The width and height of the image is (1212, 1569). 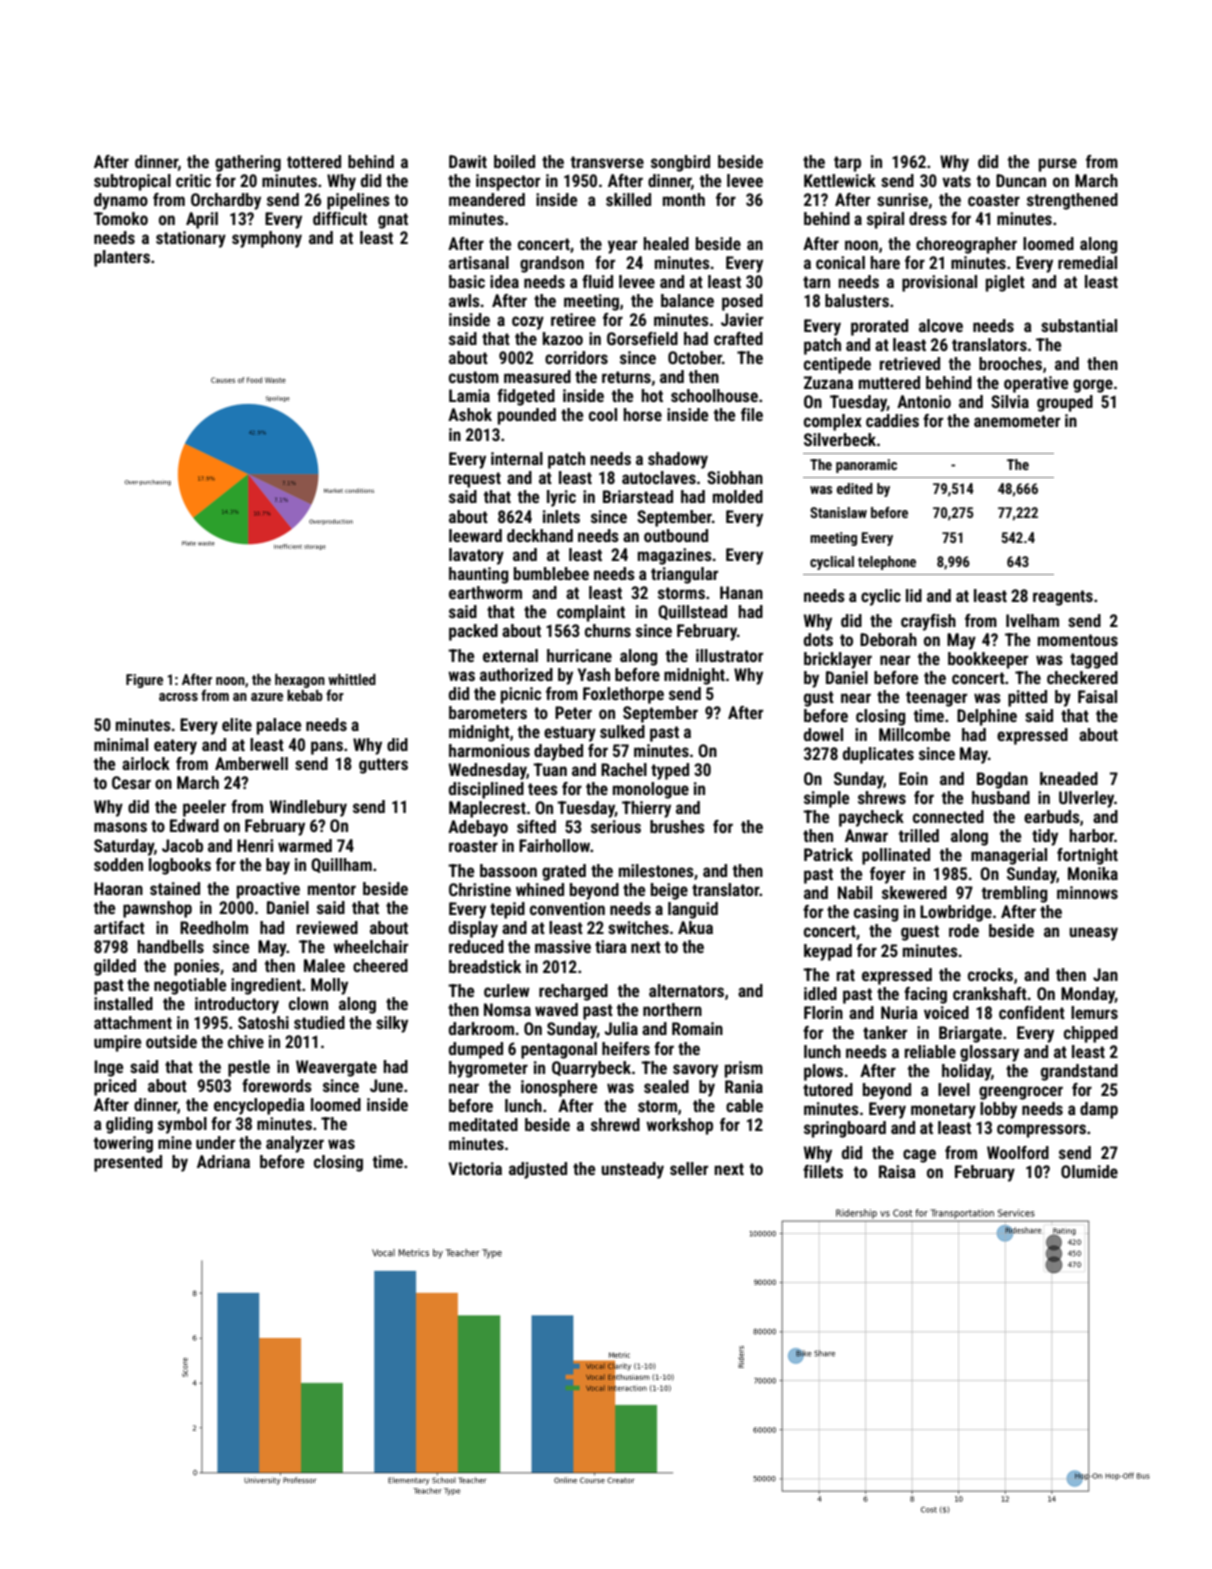 What do you see at coordinates (1021, 1093) in the image?
I see `greengrocer` at bounding box center [1021, 1093].
